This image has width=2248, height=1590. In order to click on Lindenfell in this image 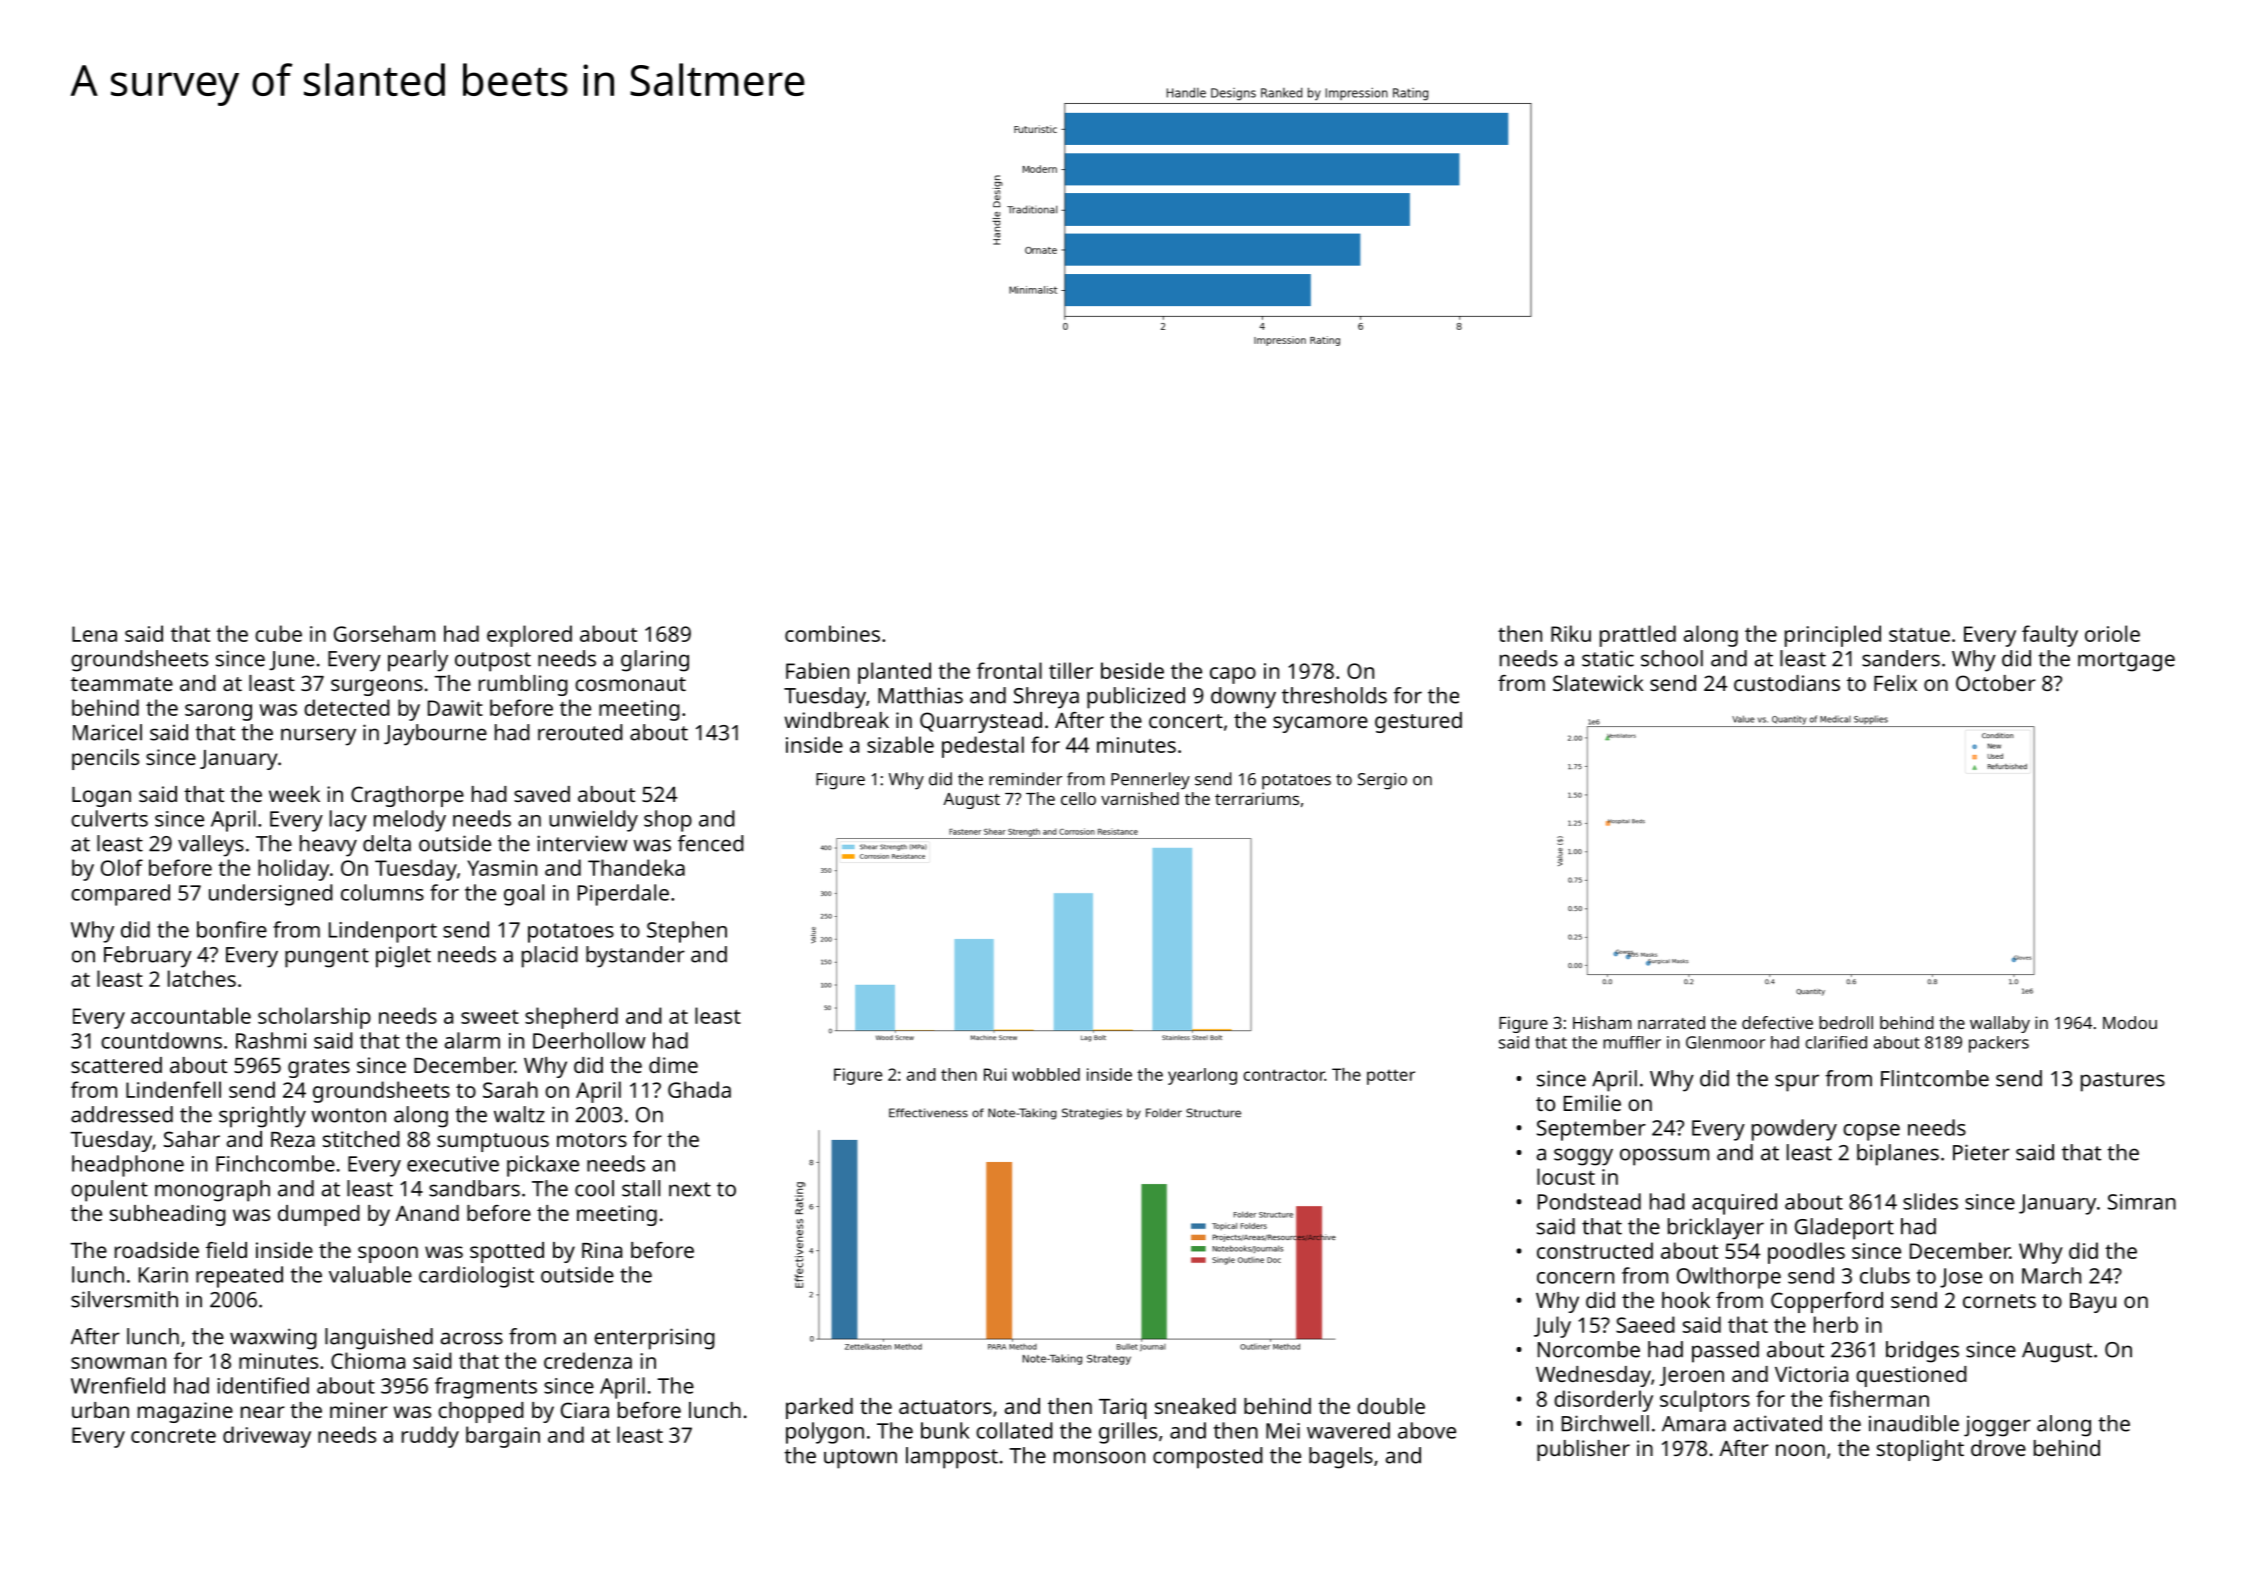, I will do `click(173, 1089)`.
